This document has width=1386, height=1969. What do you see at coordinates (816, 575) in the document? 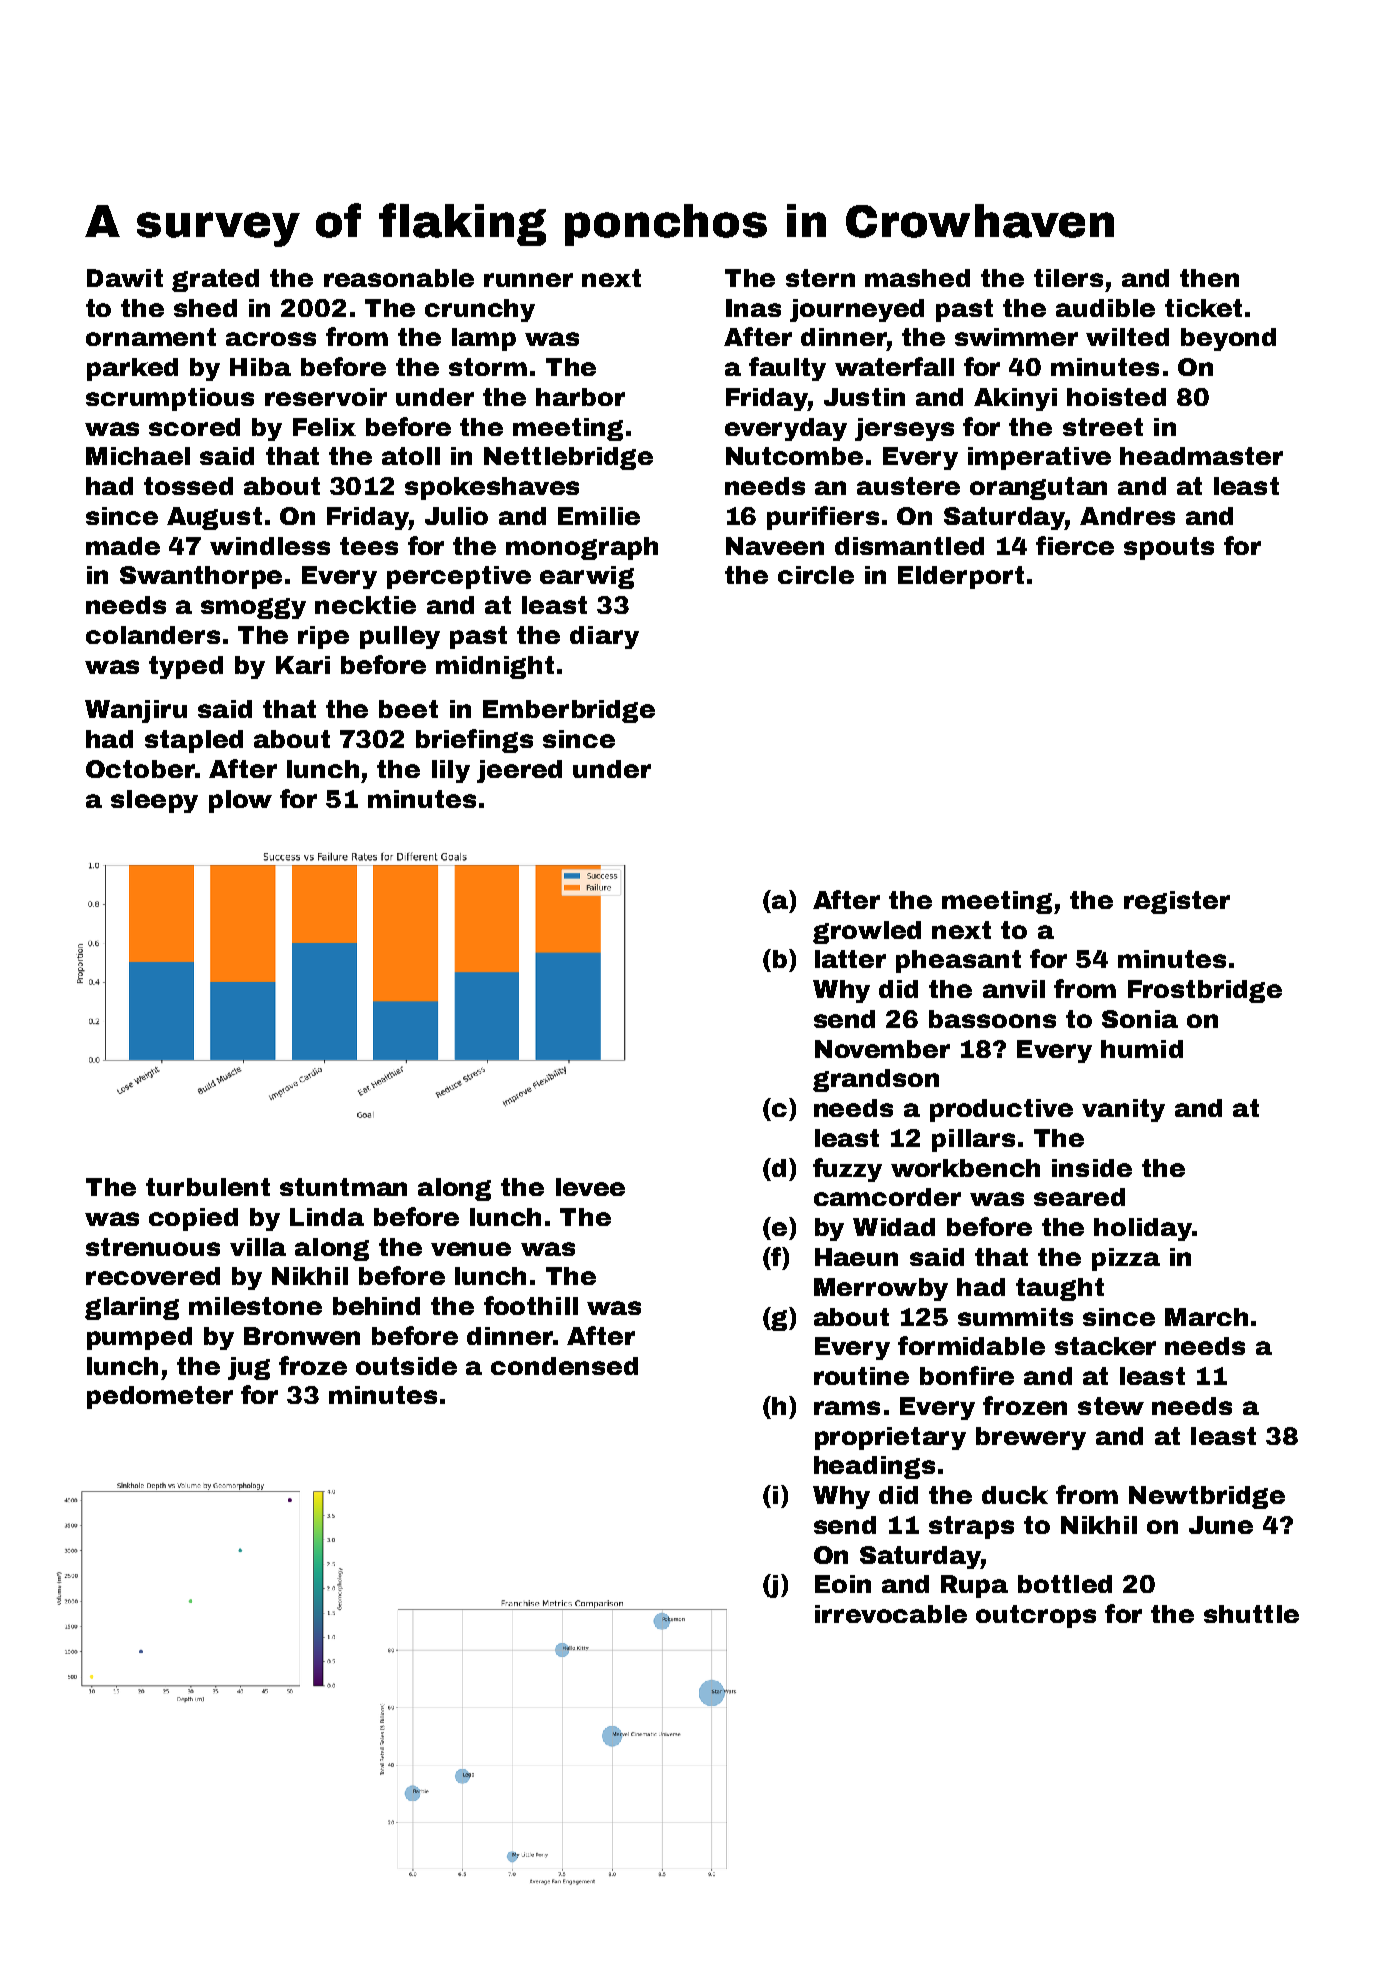
I see `circle` at bounding box center [816, 575].
